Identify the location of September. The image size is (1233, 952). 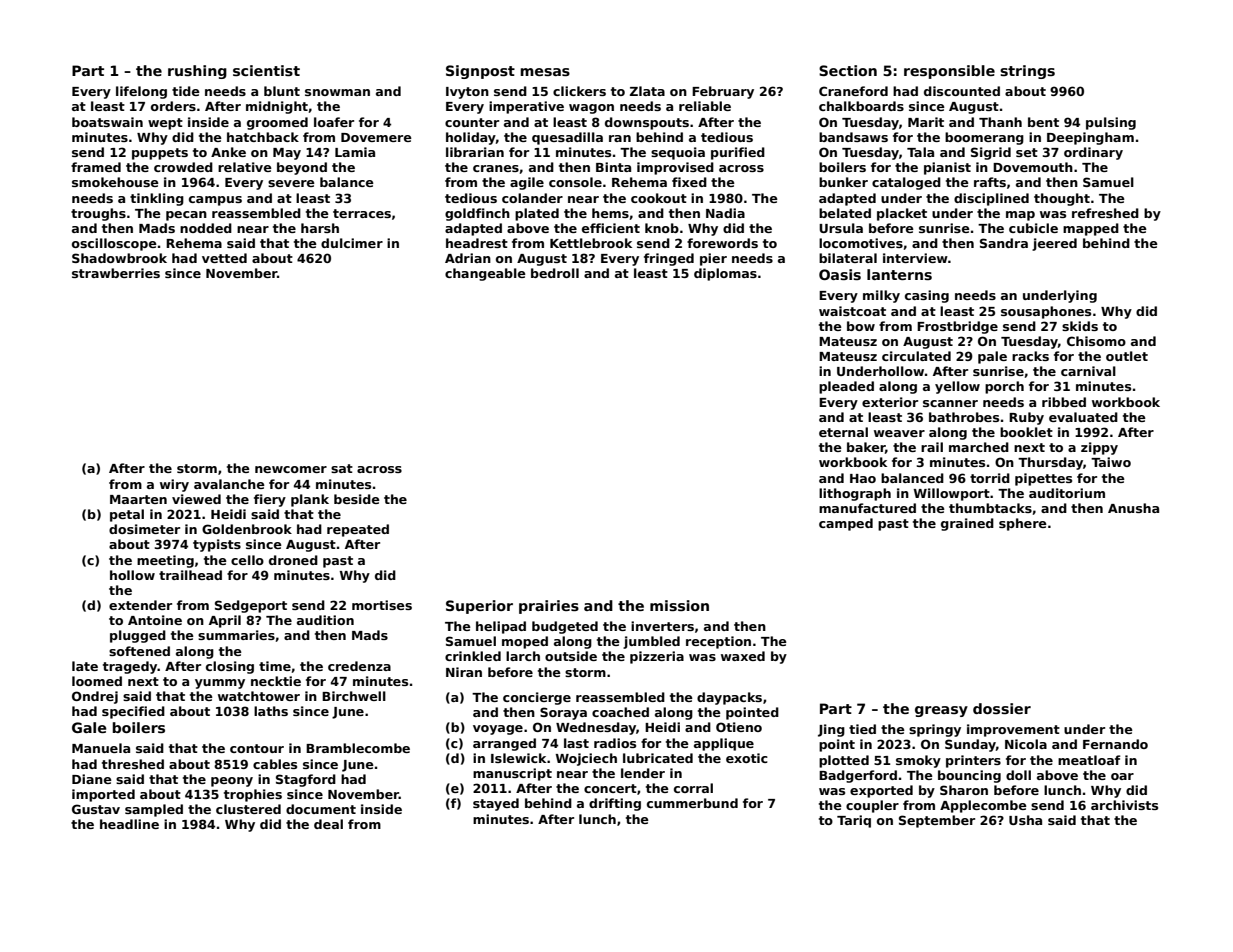
(937, 821).
